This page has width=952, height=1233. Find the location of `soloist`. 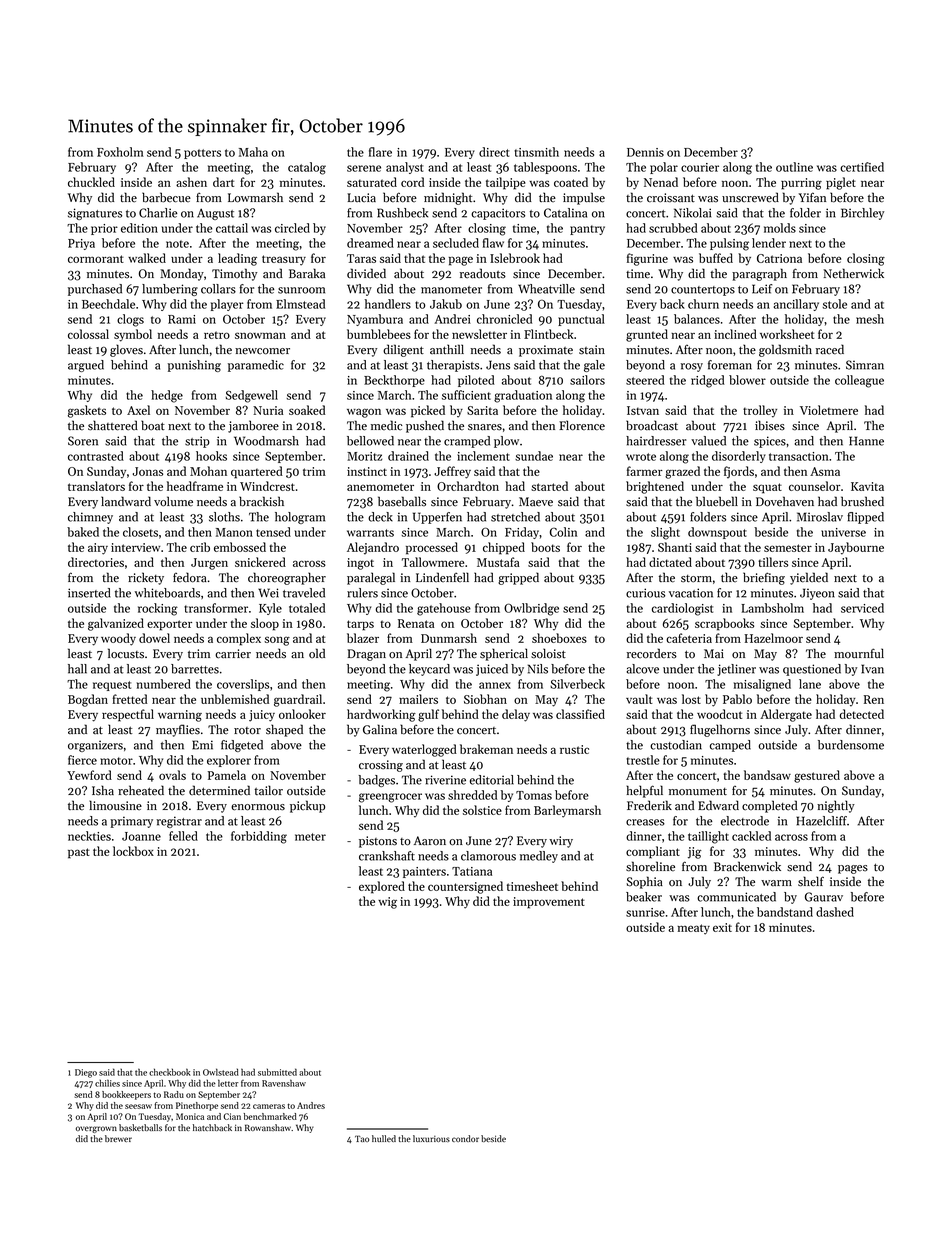

soloist is located at coordinates (548, 653).
